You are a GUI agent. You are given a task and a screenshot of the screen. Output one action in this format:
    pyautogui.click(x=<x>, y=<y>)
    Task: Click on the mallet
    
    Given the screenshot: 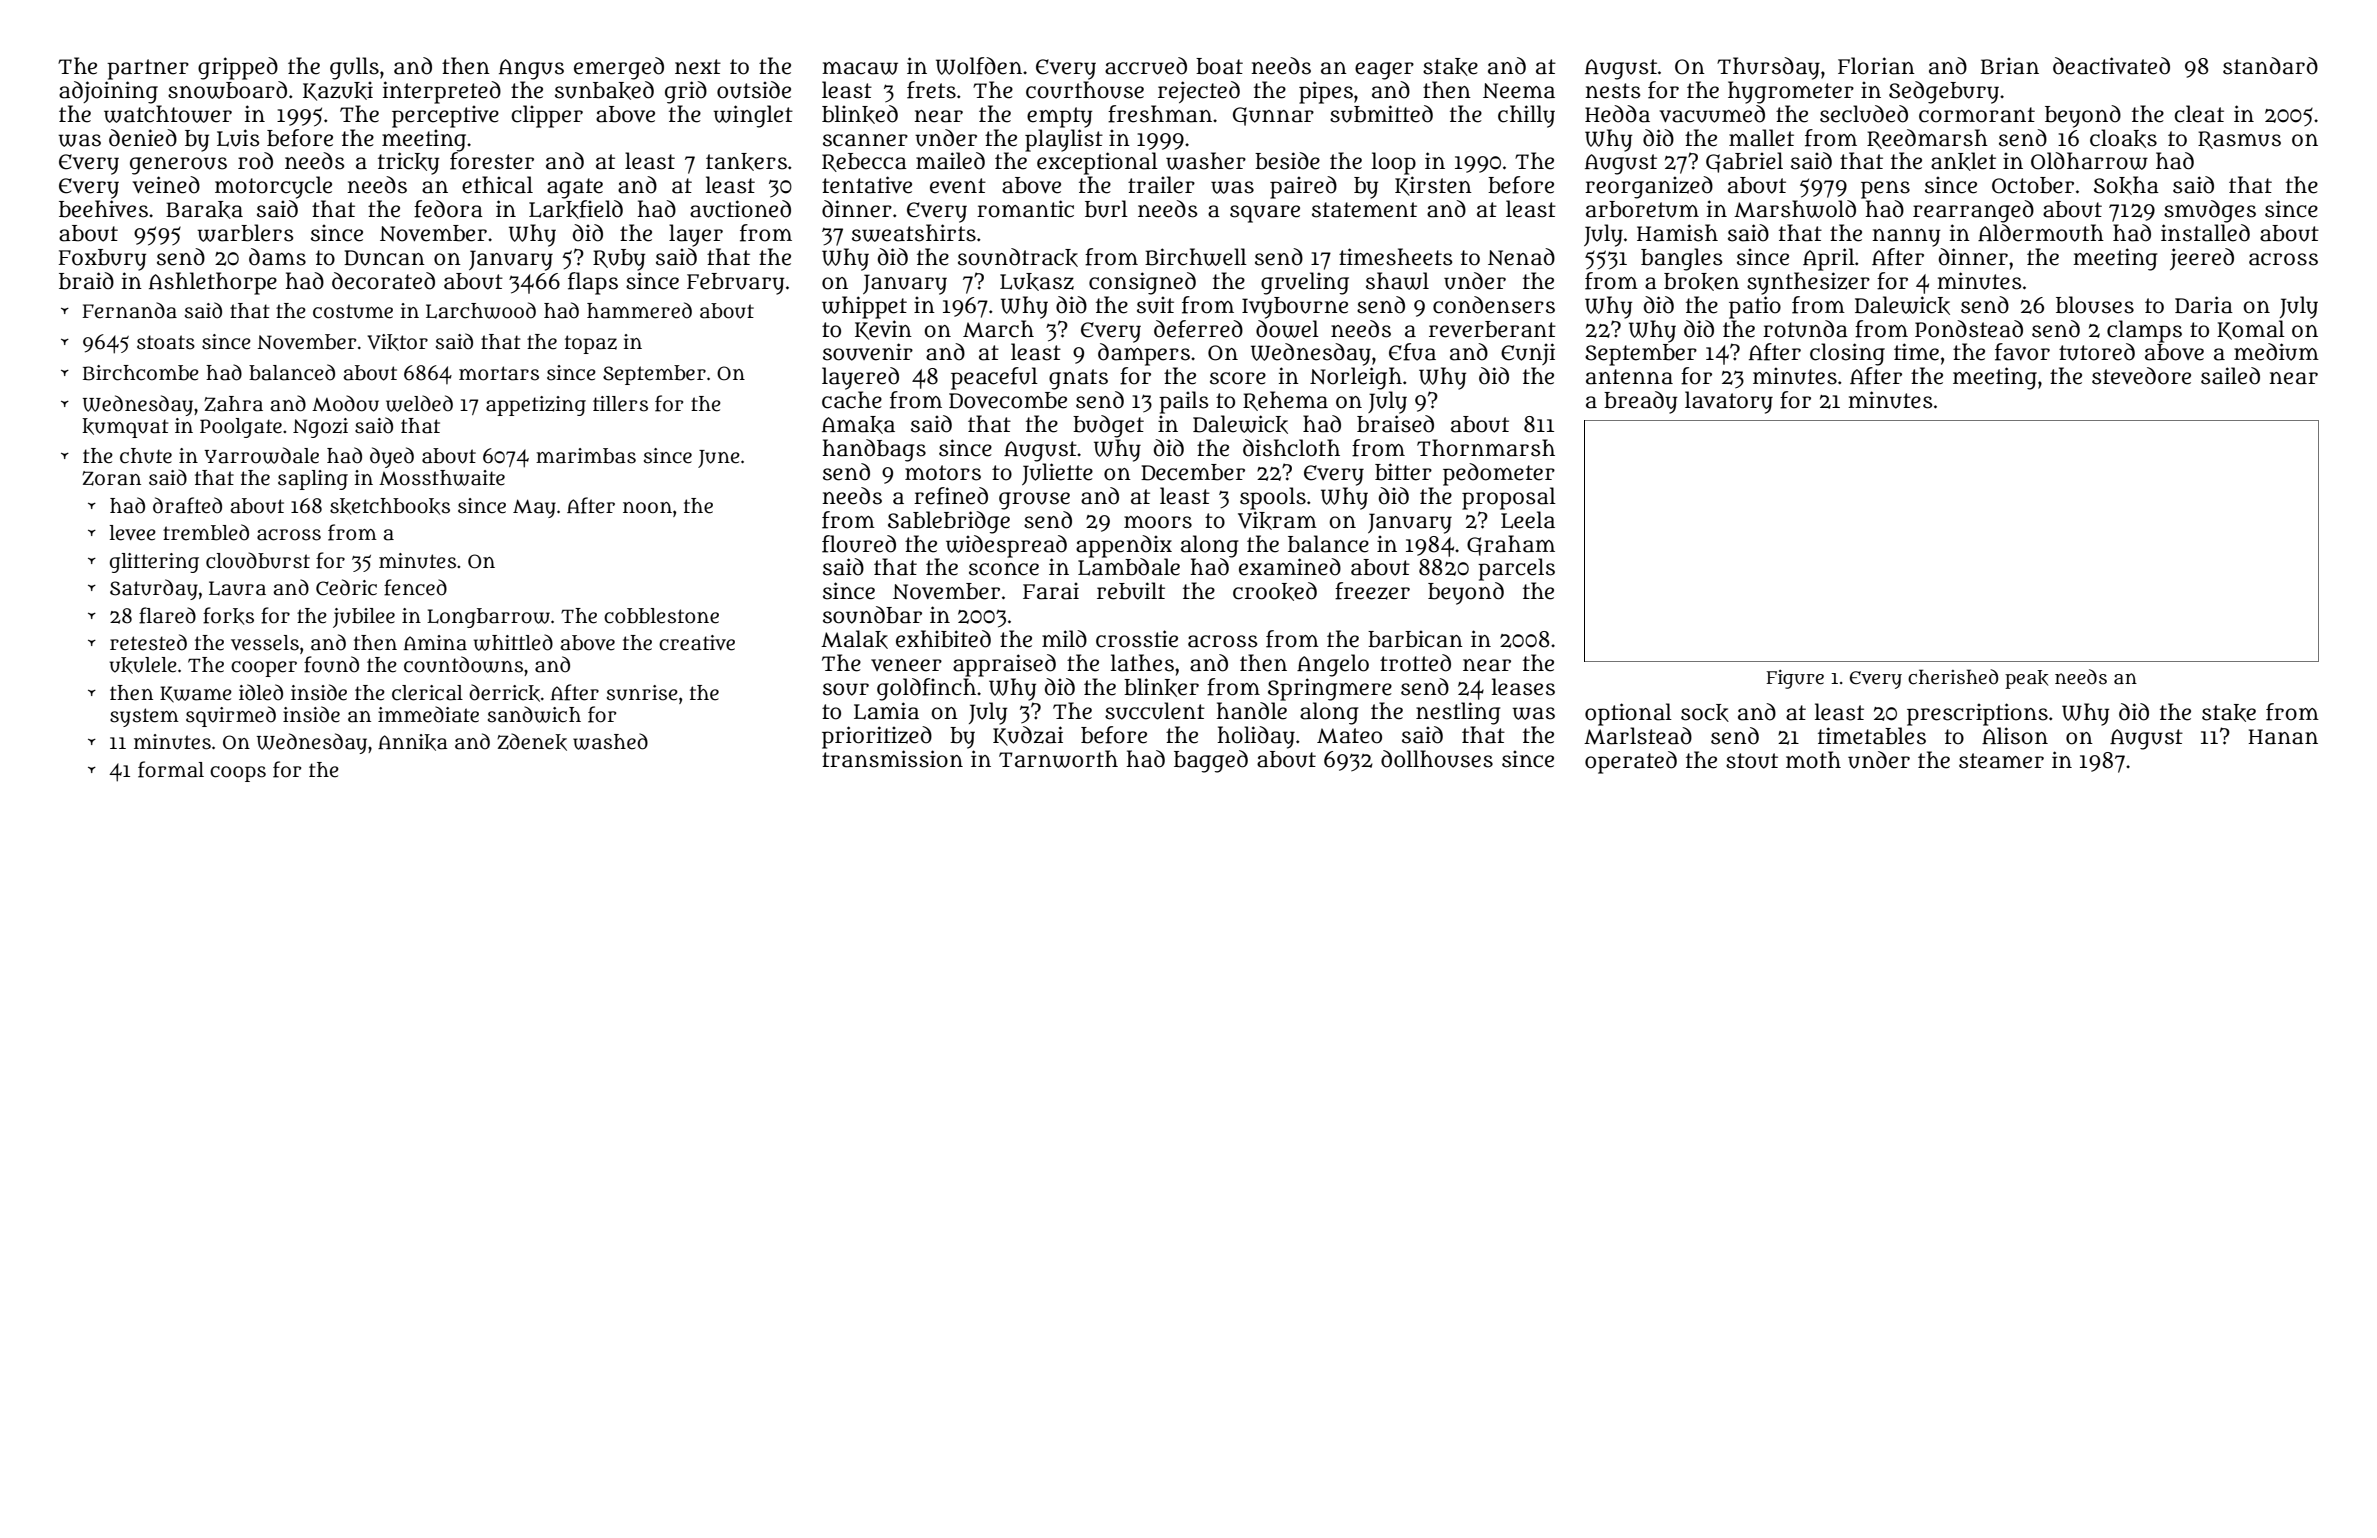 What is the action you would take?
    pyautogui.click(x=1761, y=138)
